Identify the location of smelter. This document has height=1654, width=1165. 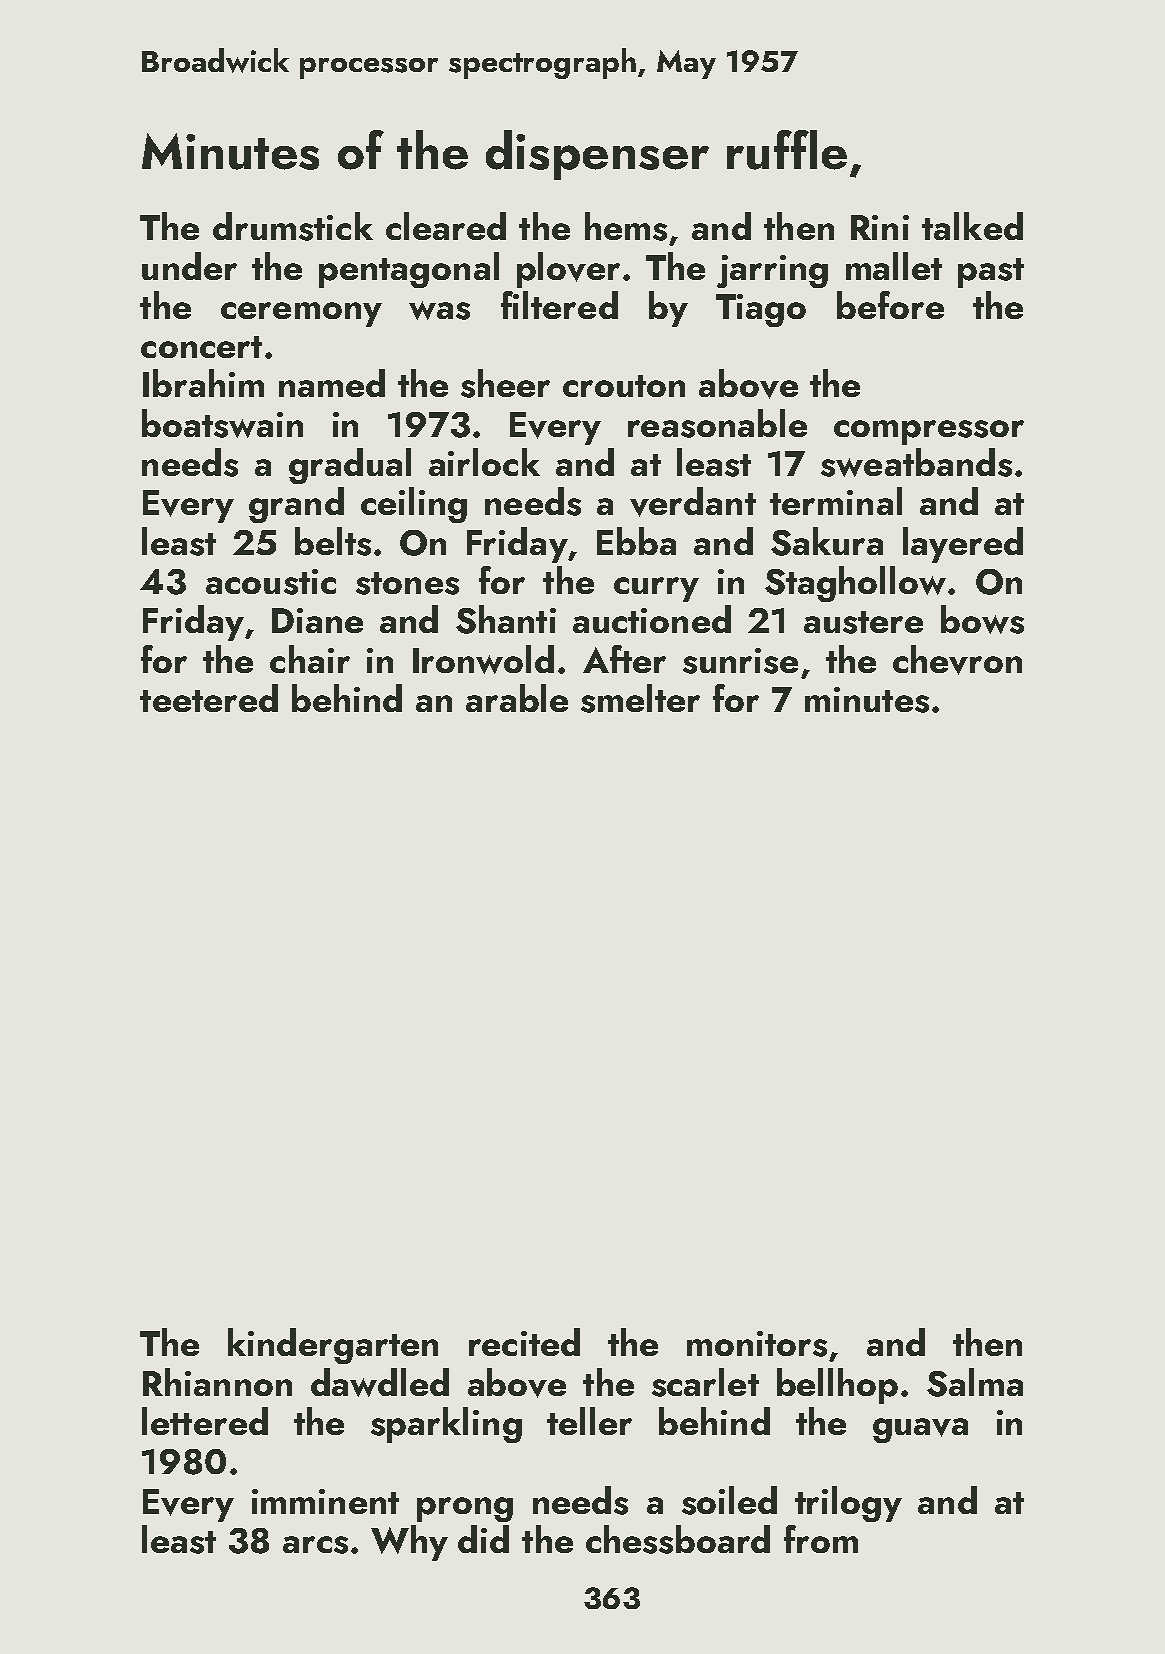
(640, 698).
